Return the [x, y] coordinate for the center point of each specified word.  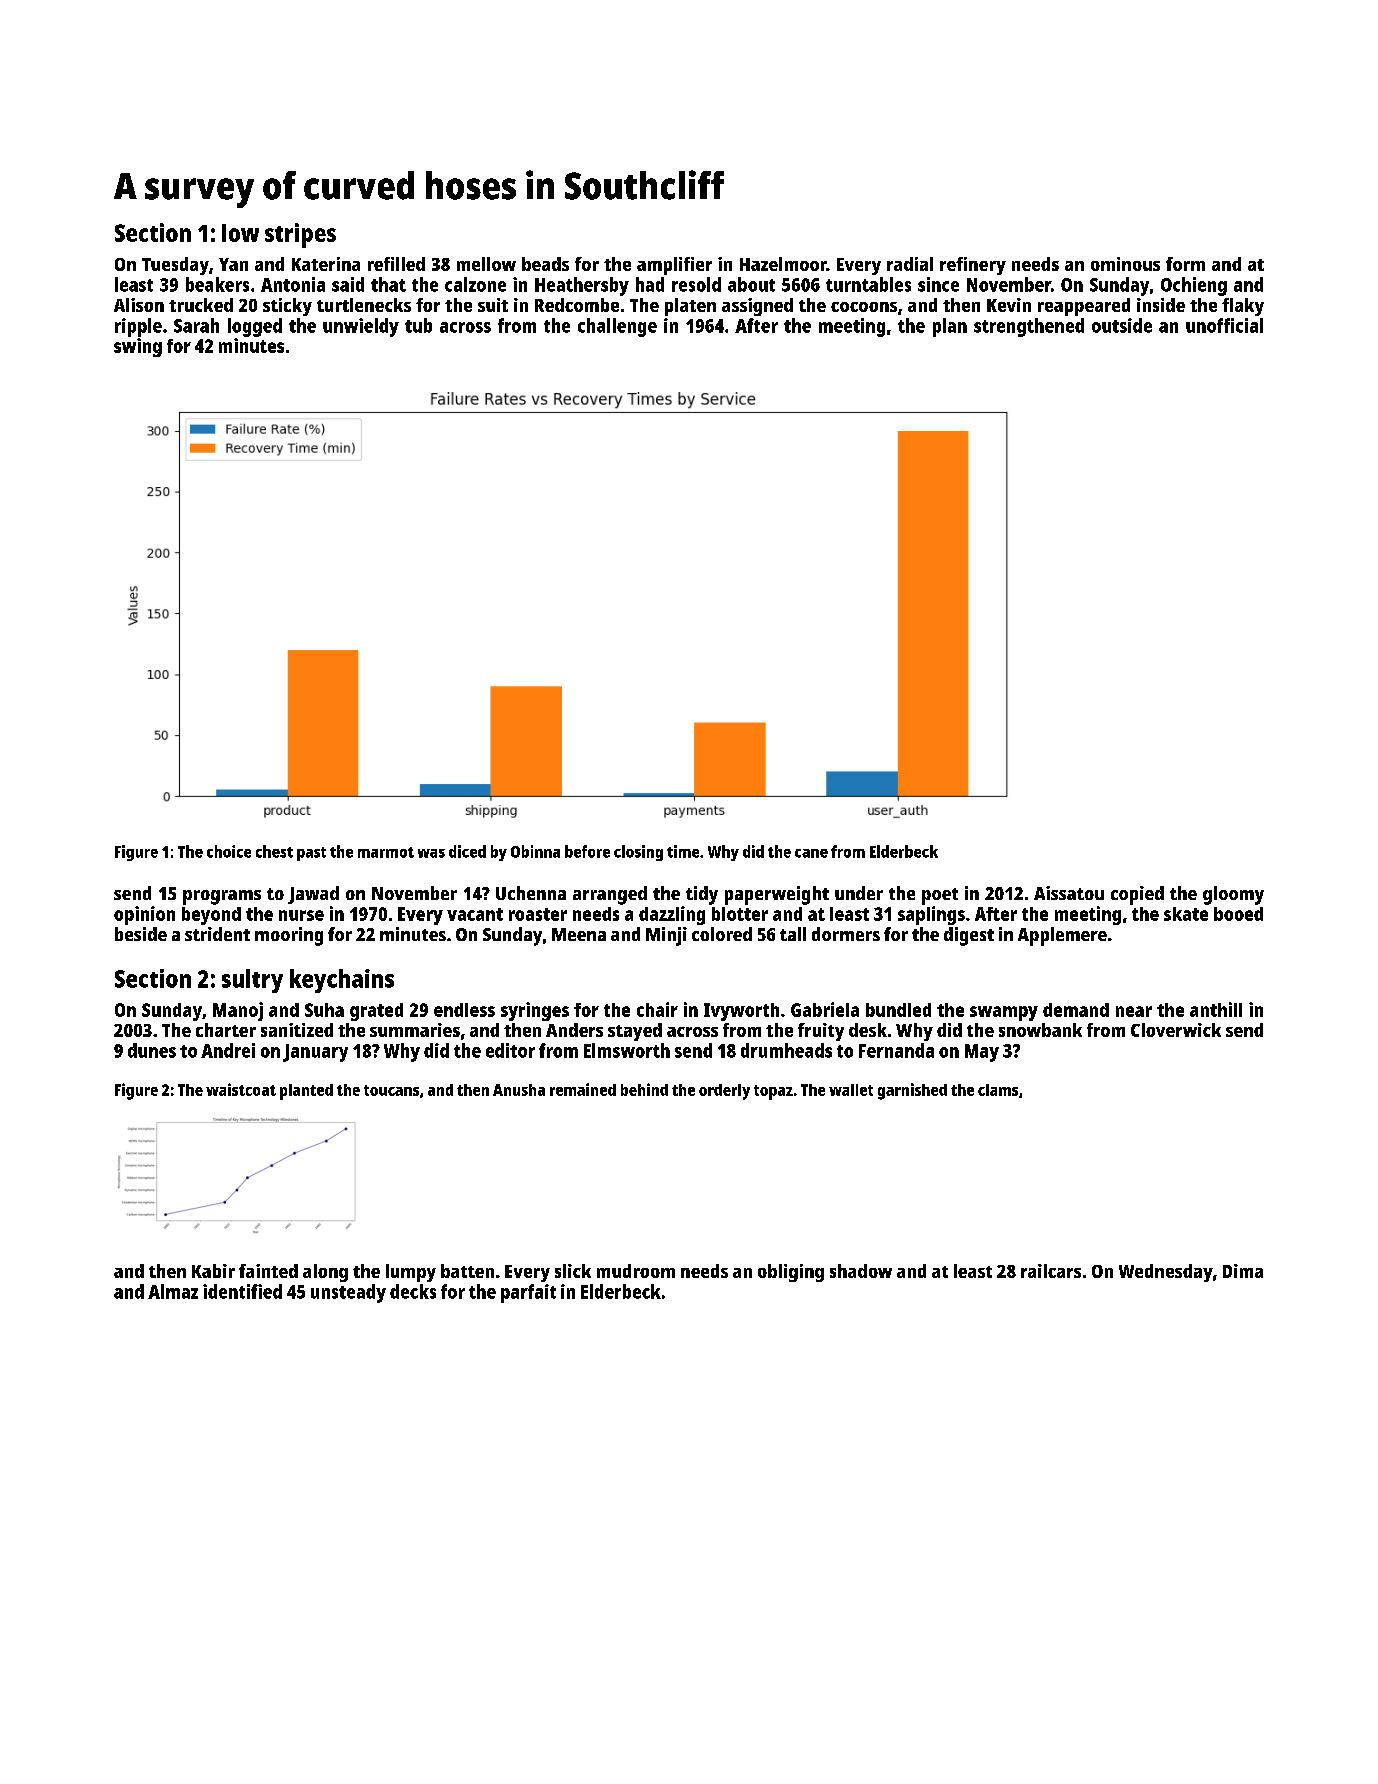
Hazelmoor [783, 264]
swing [138, 347]
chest [274, 851]
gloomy [1233, 895]
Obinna [535, 851]
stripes [300, 235]
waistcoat [241, 1089]
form [1185, 264]
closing [638, 853]
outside [1122, 325]
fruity [821, 1032]
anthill [1216, 1009]
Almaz [173, 1291]
